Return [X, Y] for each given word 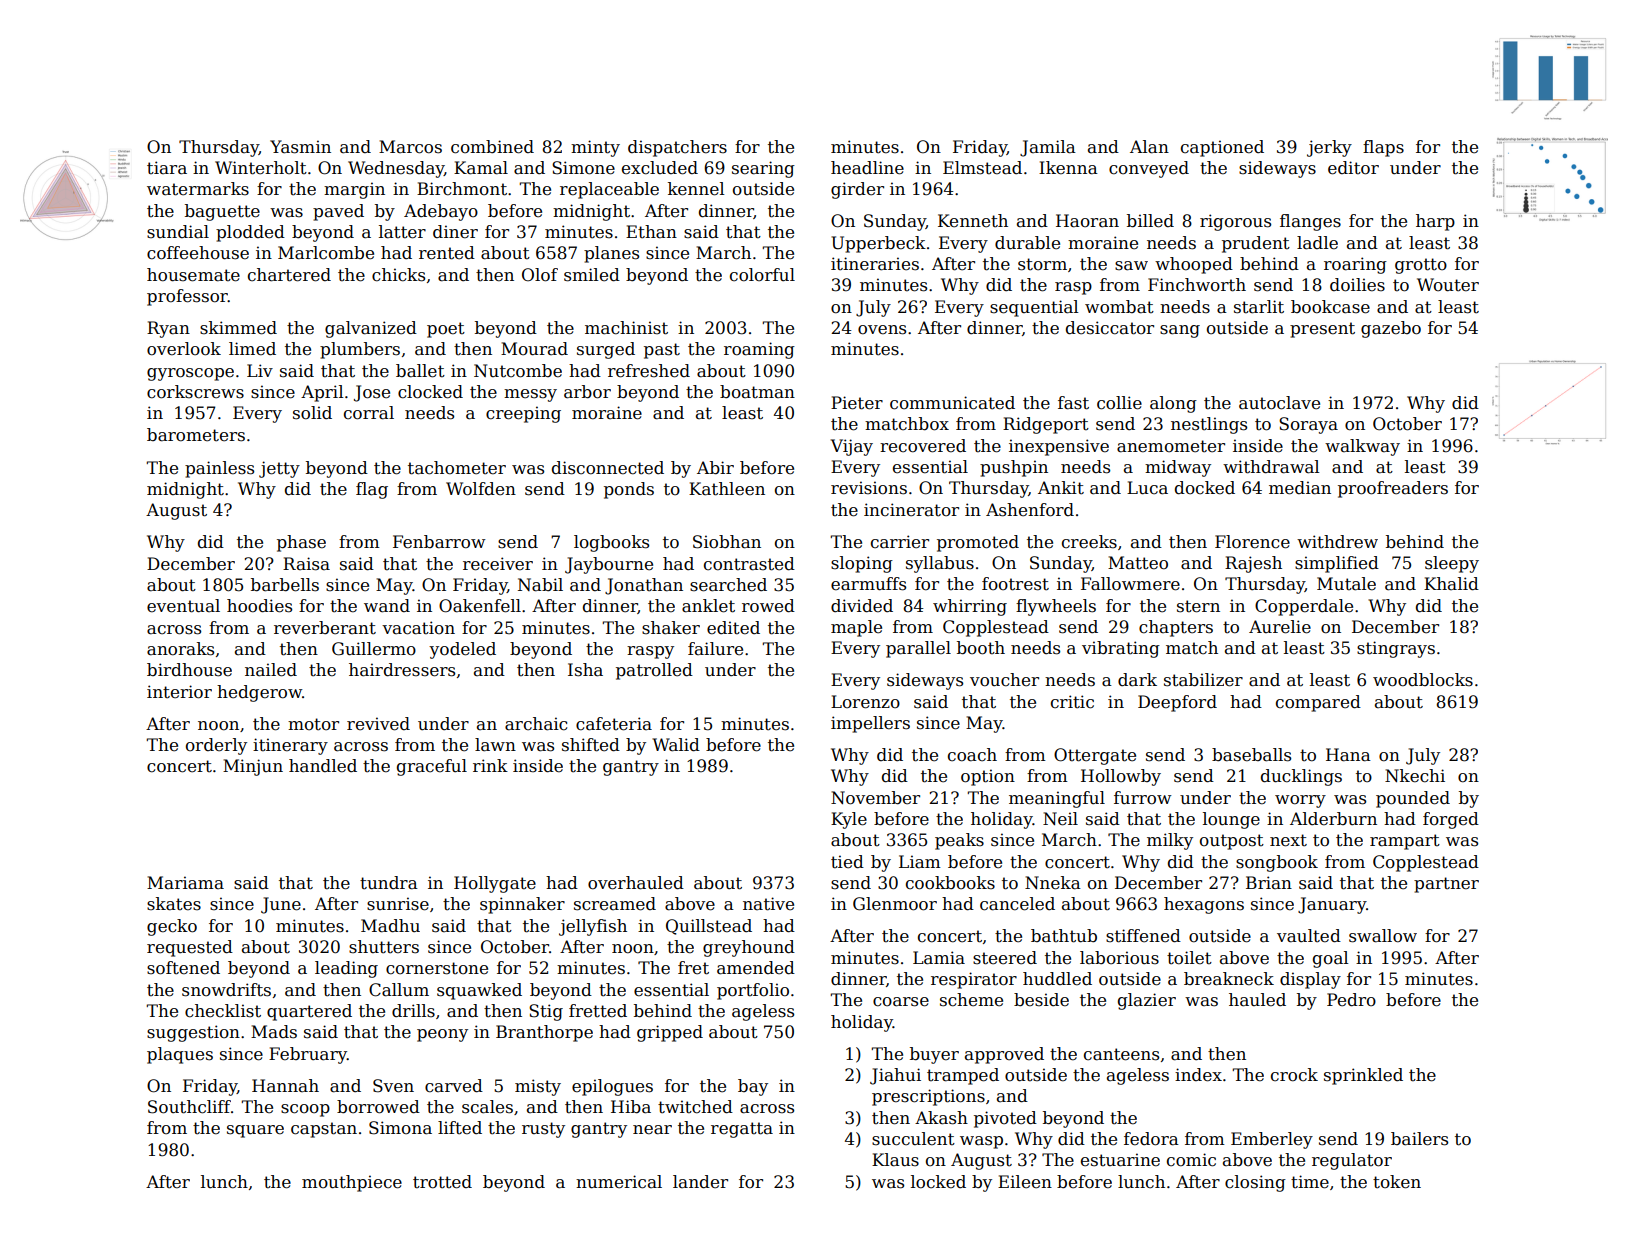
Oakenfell [480, 606]
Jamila [1048, 148]
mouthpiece [352, 1183]
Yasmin [300, 147]
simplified [1337, 564]
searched [728, 585]
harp [1435, 222]
